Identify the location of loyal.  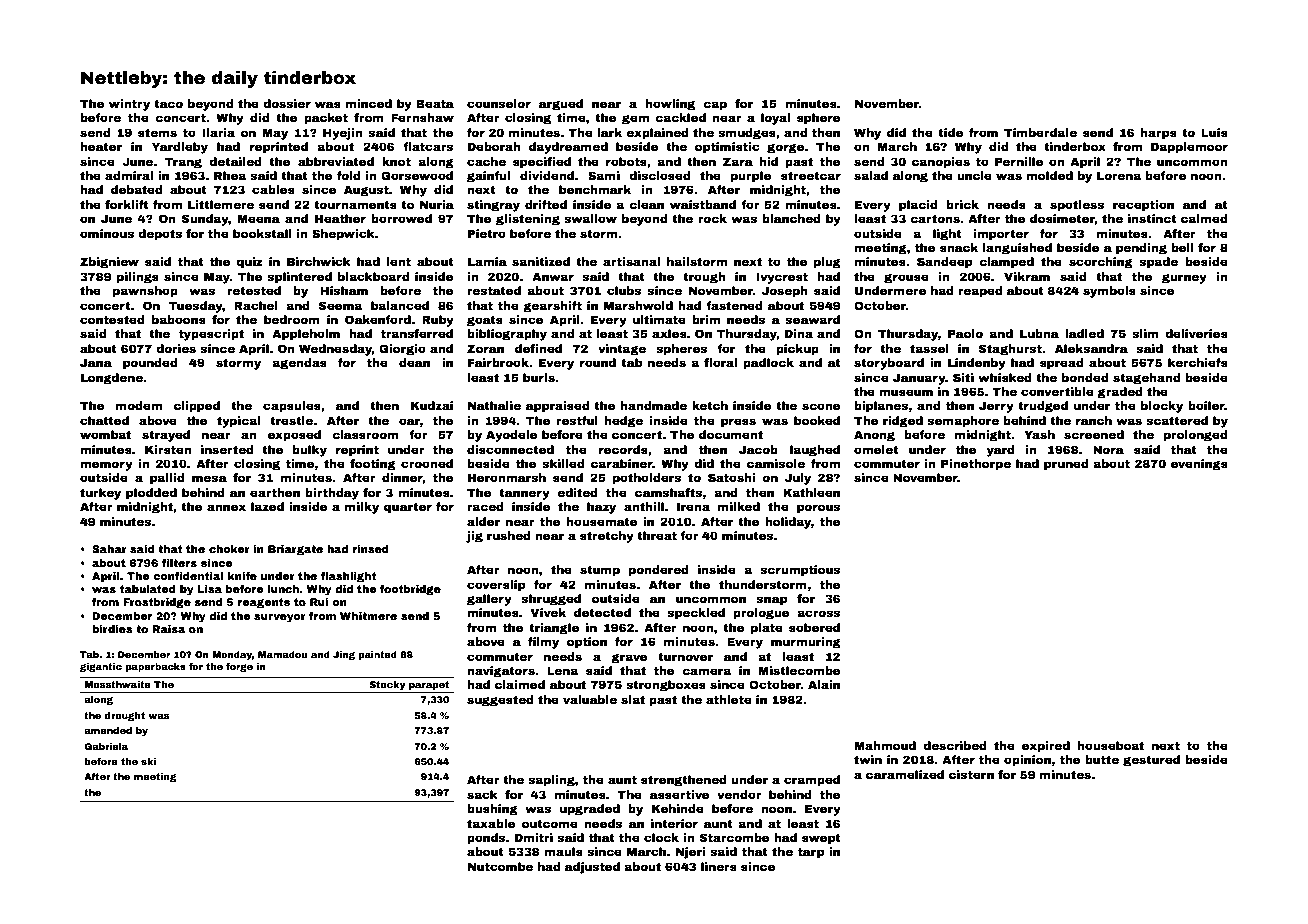
(775, 119).
